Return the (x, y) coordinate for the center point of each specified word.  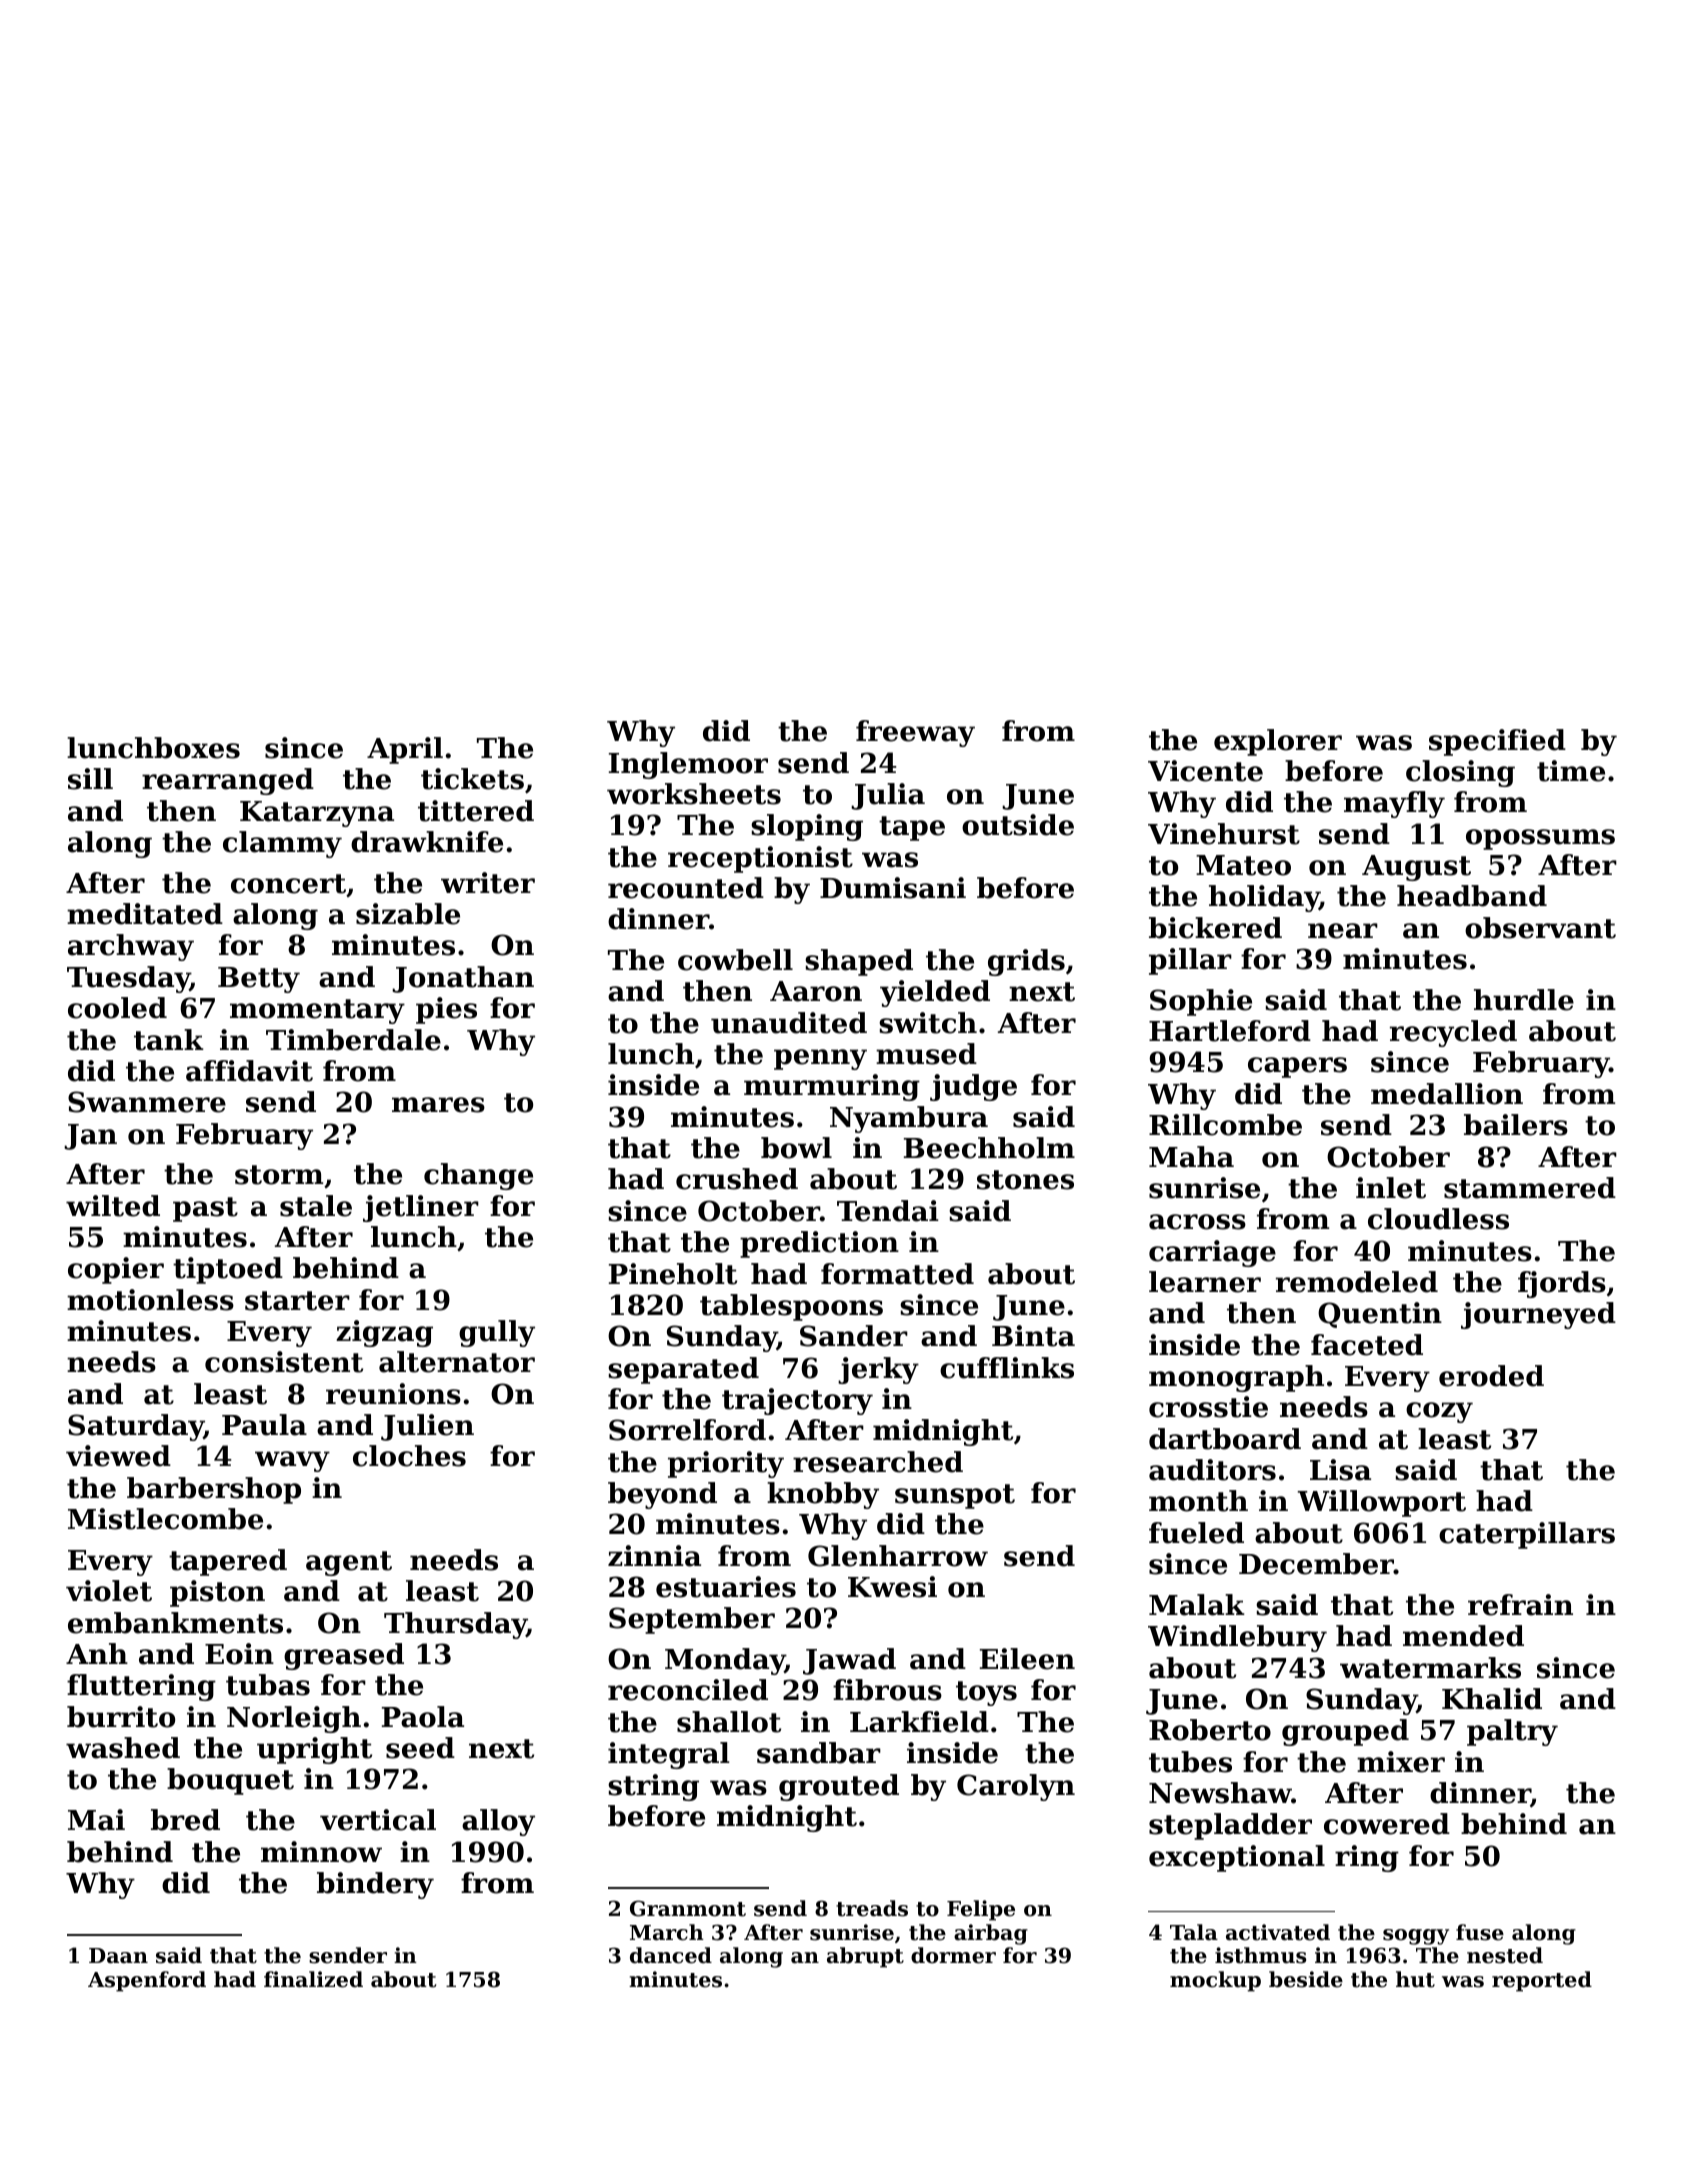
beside (1306, 1979)
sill (90, 779)
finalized (313, 1979)
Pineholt (673, 1274)
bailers (1516, 1125)
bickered (1215, 928)
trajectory (797, 1401)
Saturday (136, 1427)
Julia (888, 796)
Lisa (1340, 1470)
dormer (953, 1955)
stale (316, 1206)
